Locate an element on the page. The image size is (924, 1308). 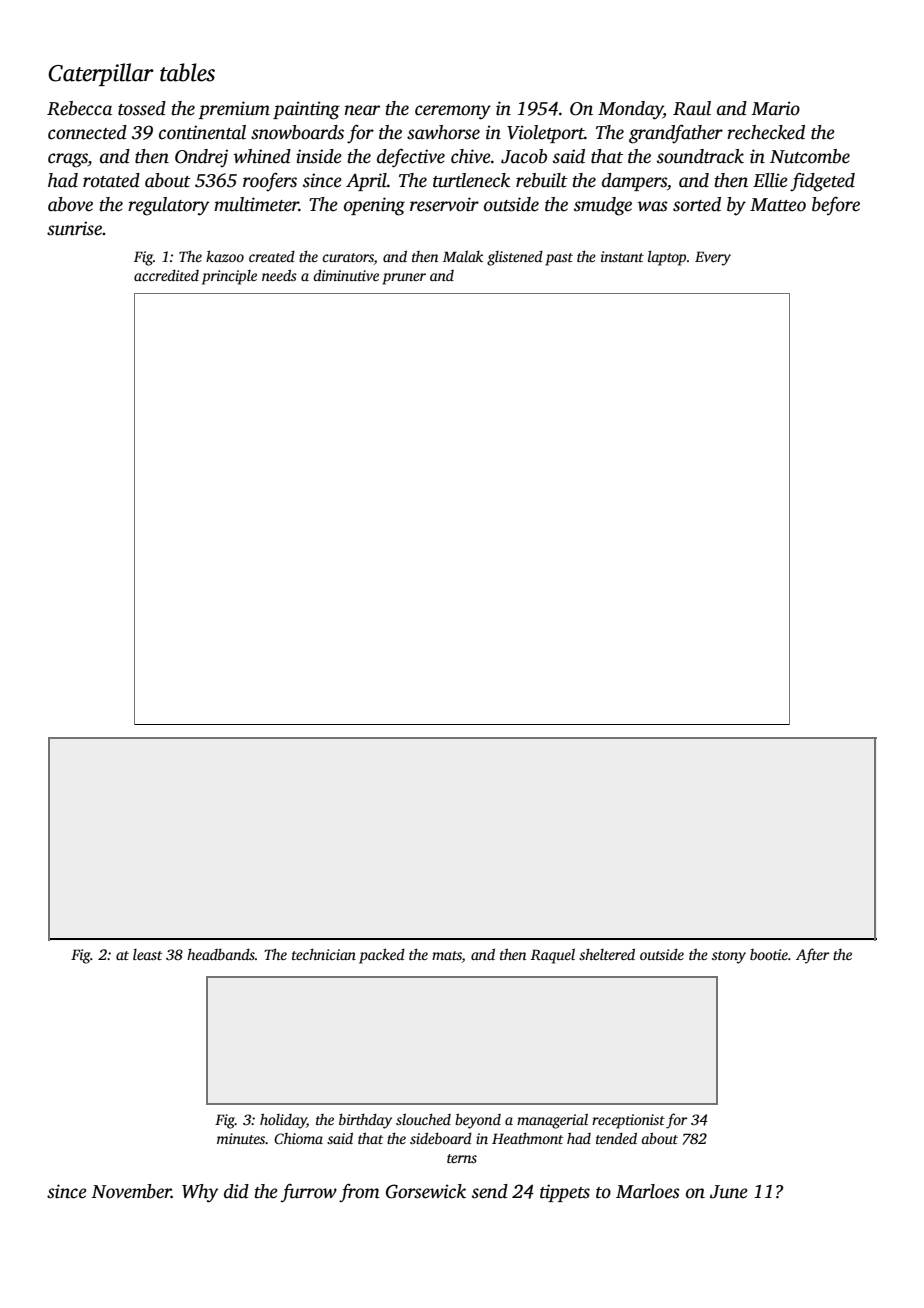
grandfather is located at coordinates (676, 134).
